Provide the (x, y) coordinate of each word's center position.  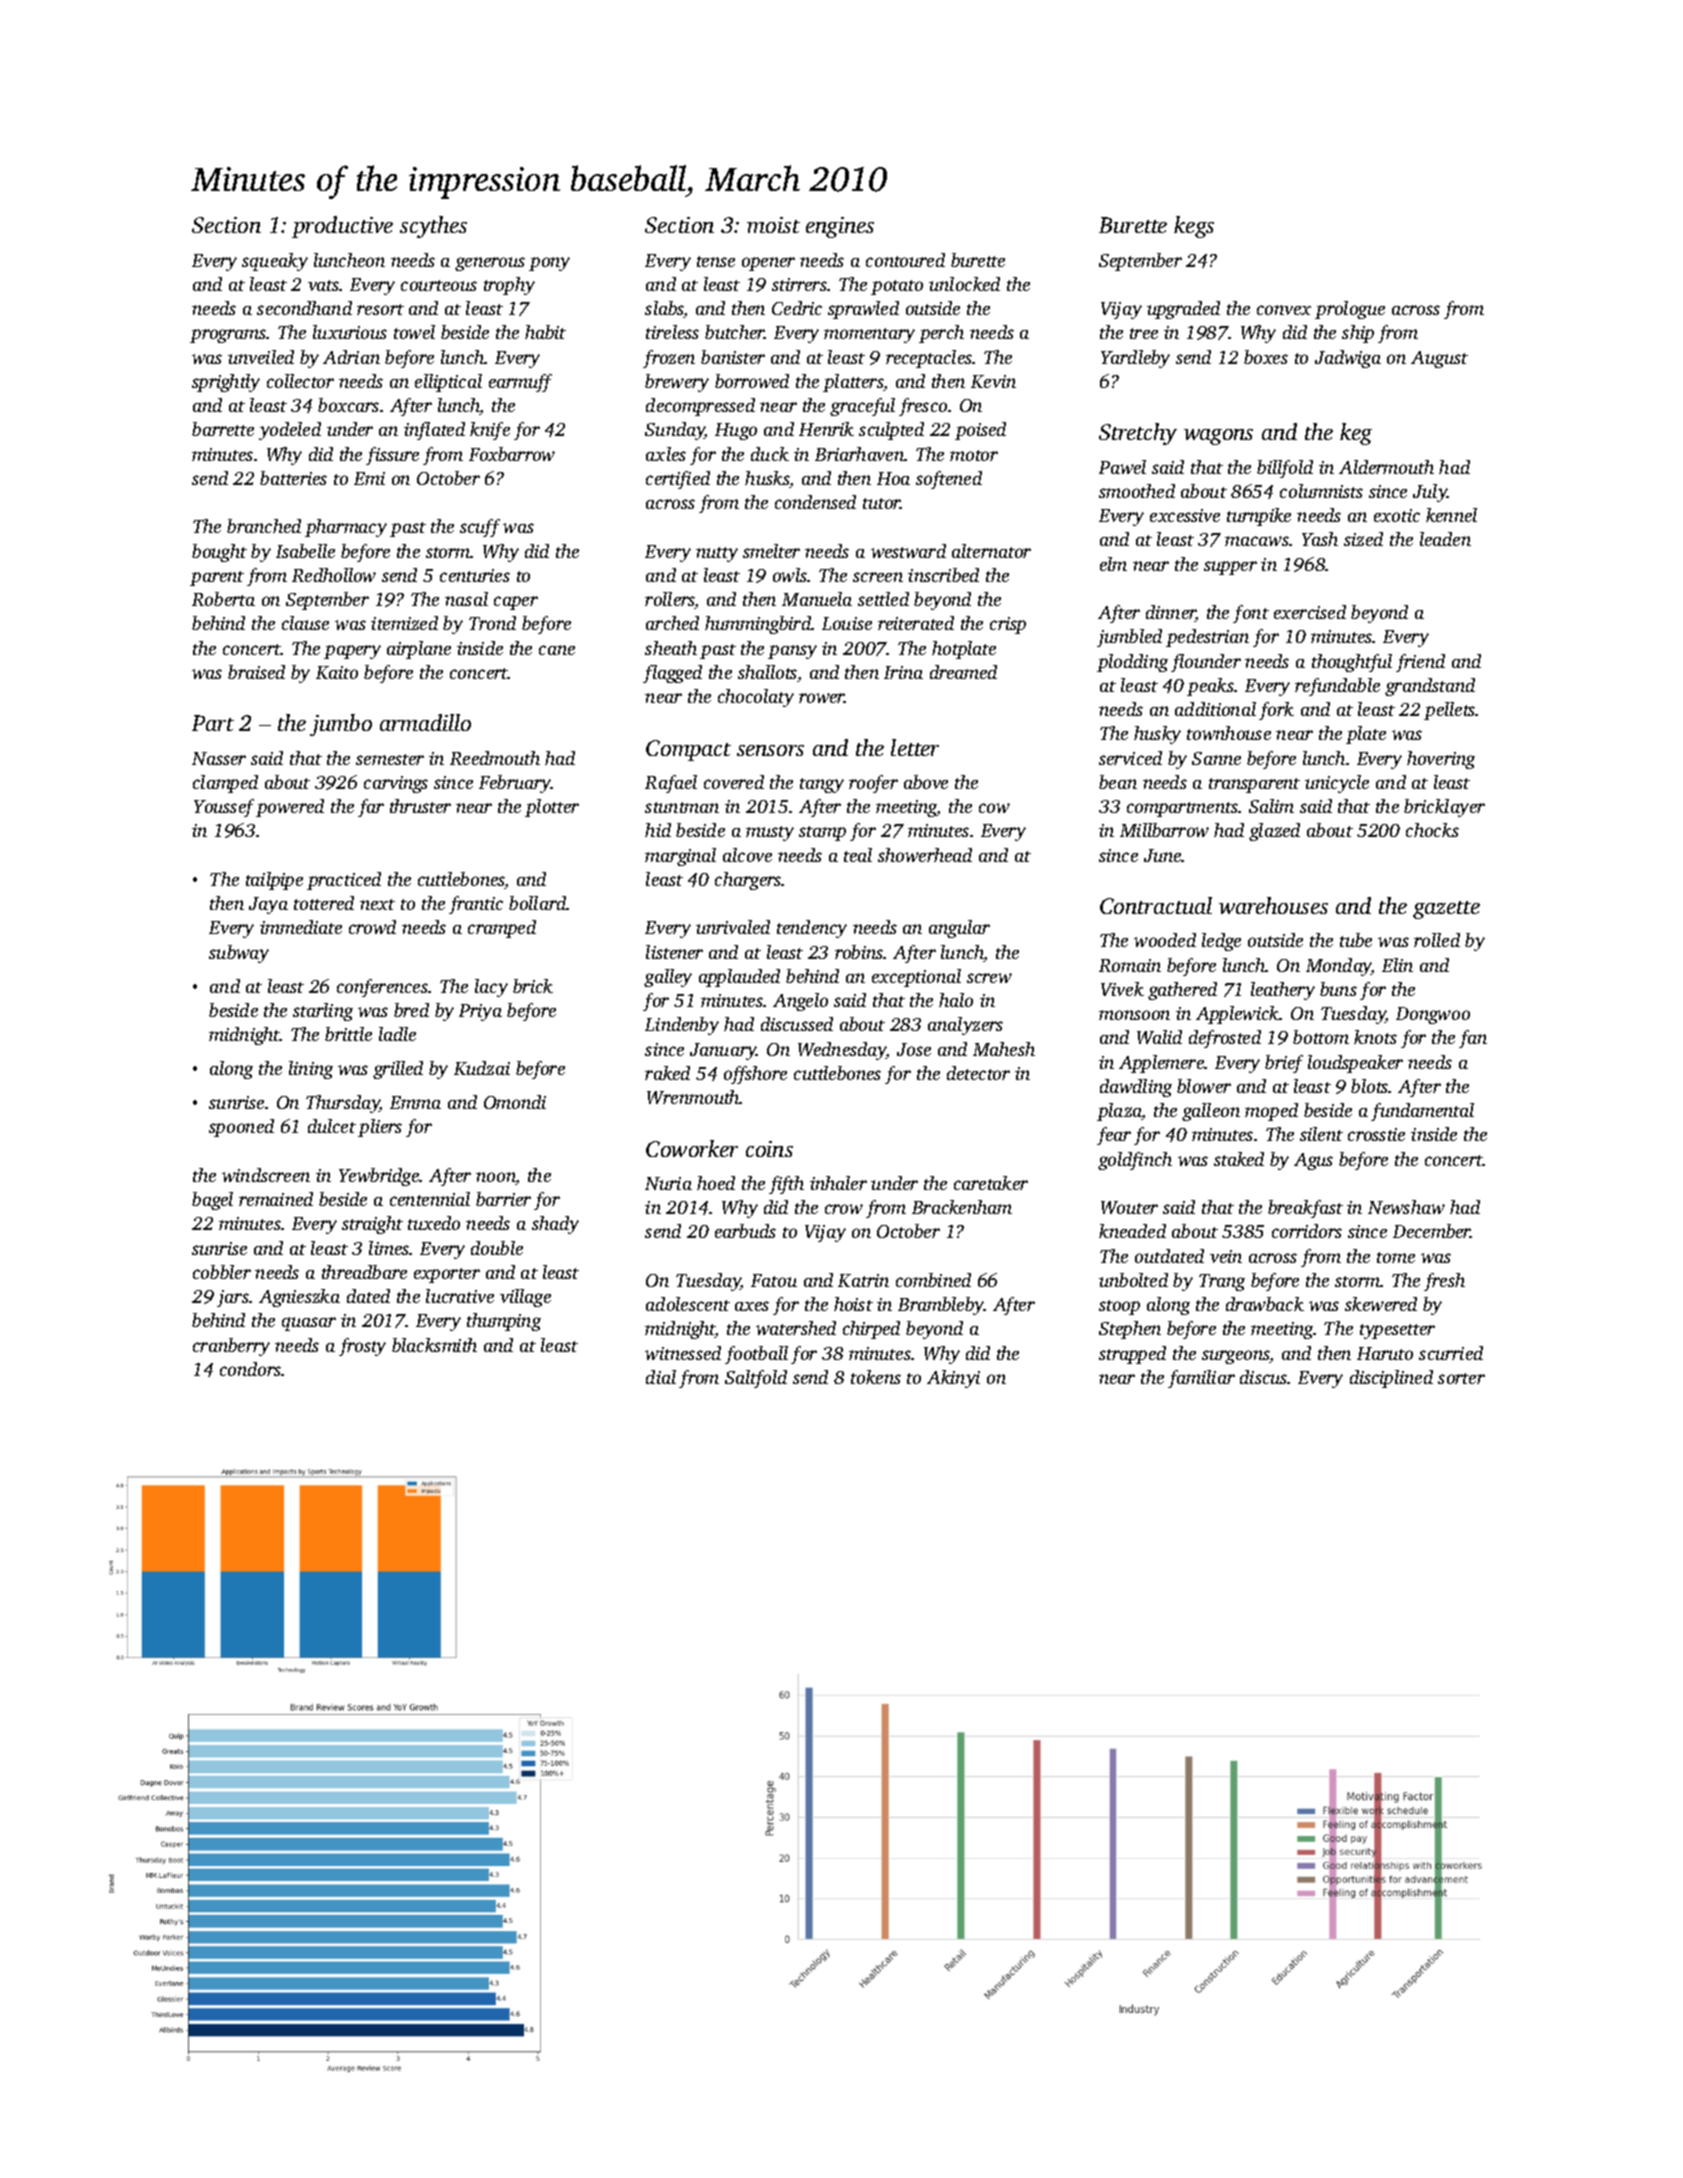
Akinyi (953, 1379)
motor (974, 455)
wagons (1218, 437)
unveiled (261, 357)
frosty (362, 1347)
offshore (755, 1075)
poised (980, 431)
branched (264, 526)
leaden (1445, 539)
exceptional (916, 978)
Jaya (268, 905)
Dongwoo (1433, 1015)
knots (1375, 1037)
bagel (212, 1201)
